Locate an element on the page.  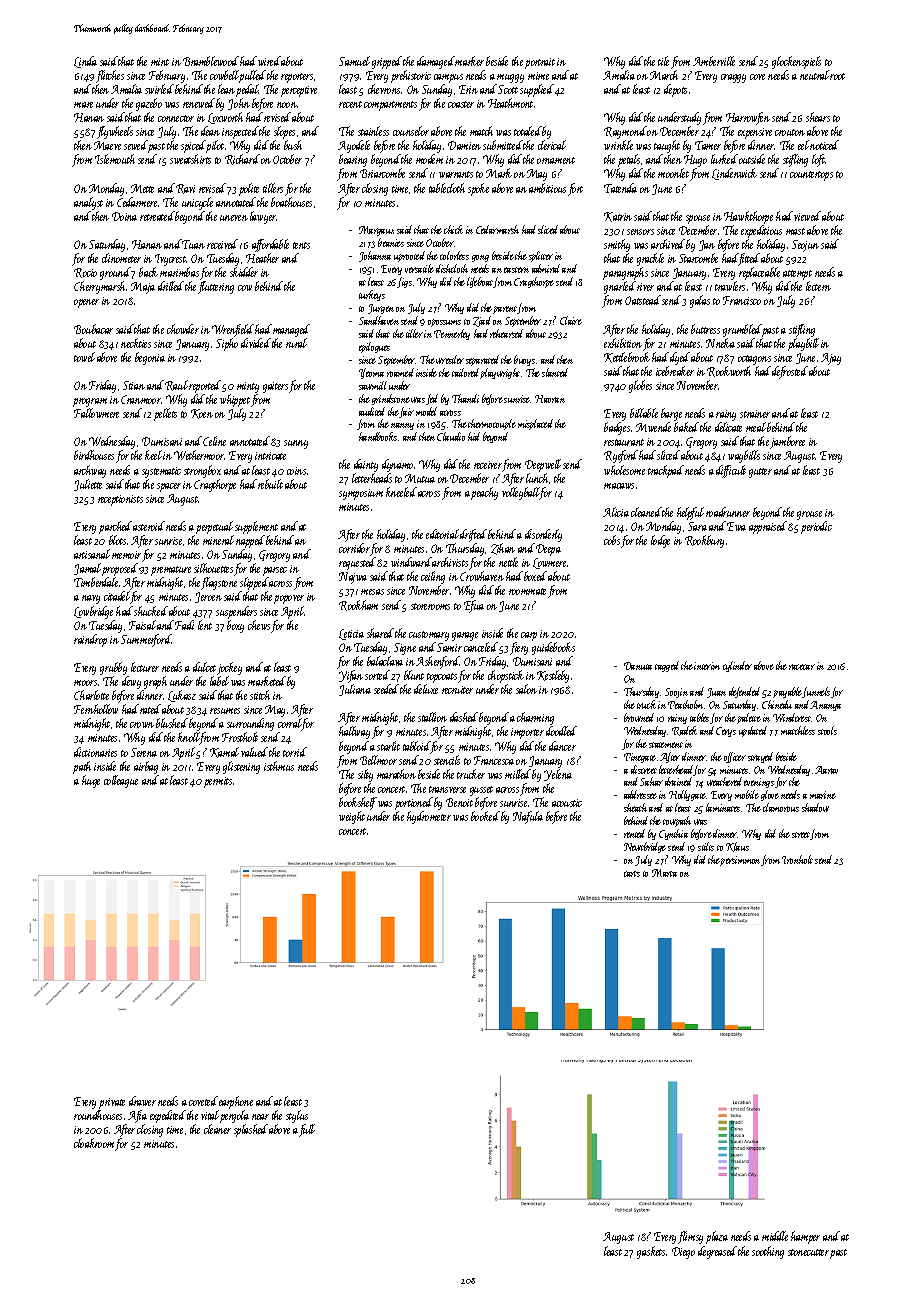
Bramblewood is located at coordinates (211, 61).
